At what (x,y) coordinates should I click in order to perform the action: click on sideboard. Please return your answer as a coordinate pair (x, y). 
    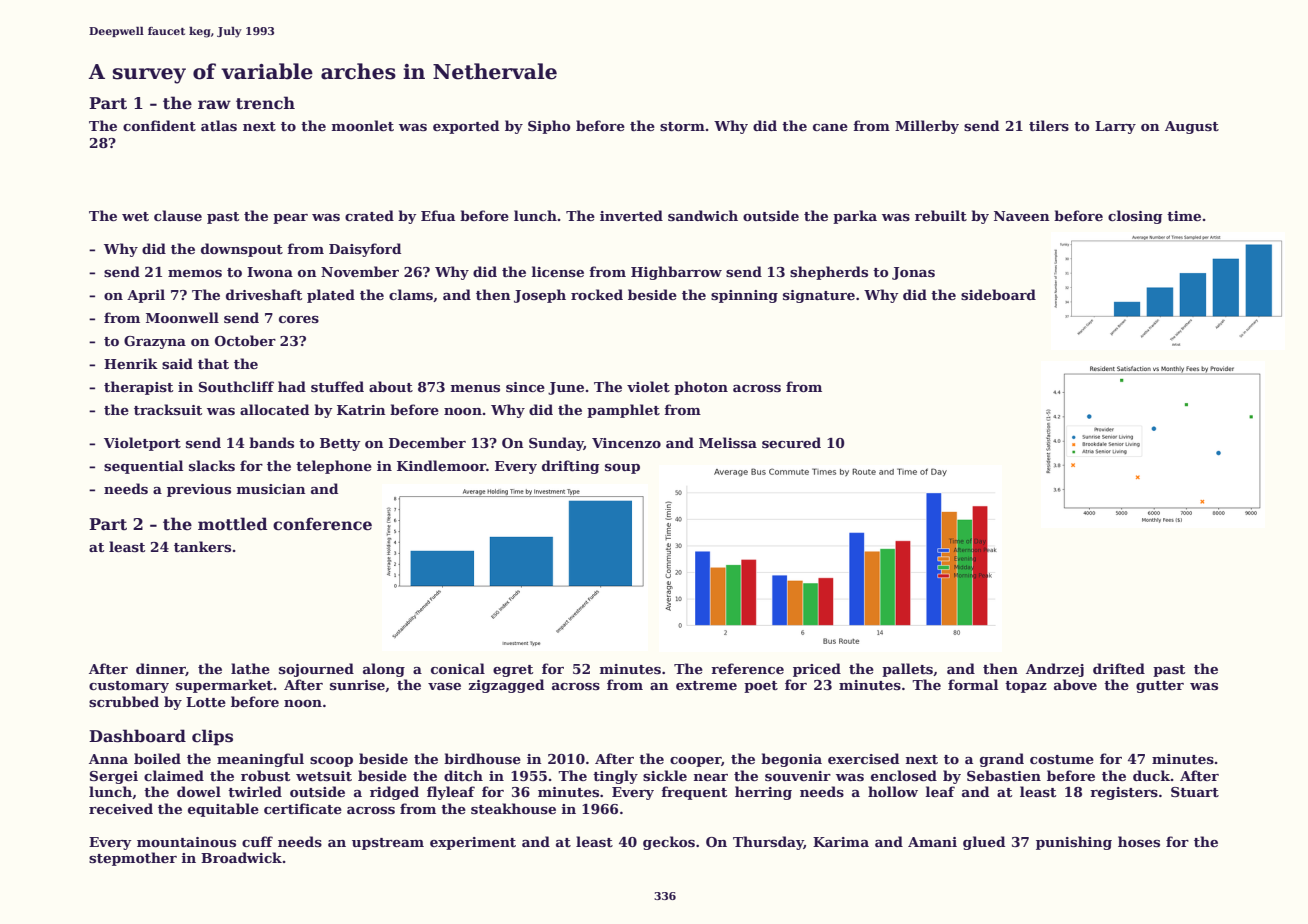
    Looking at the image, I should click on (998, 294).
